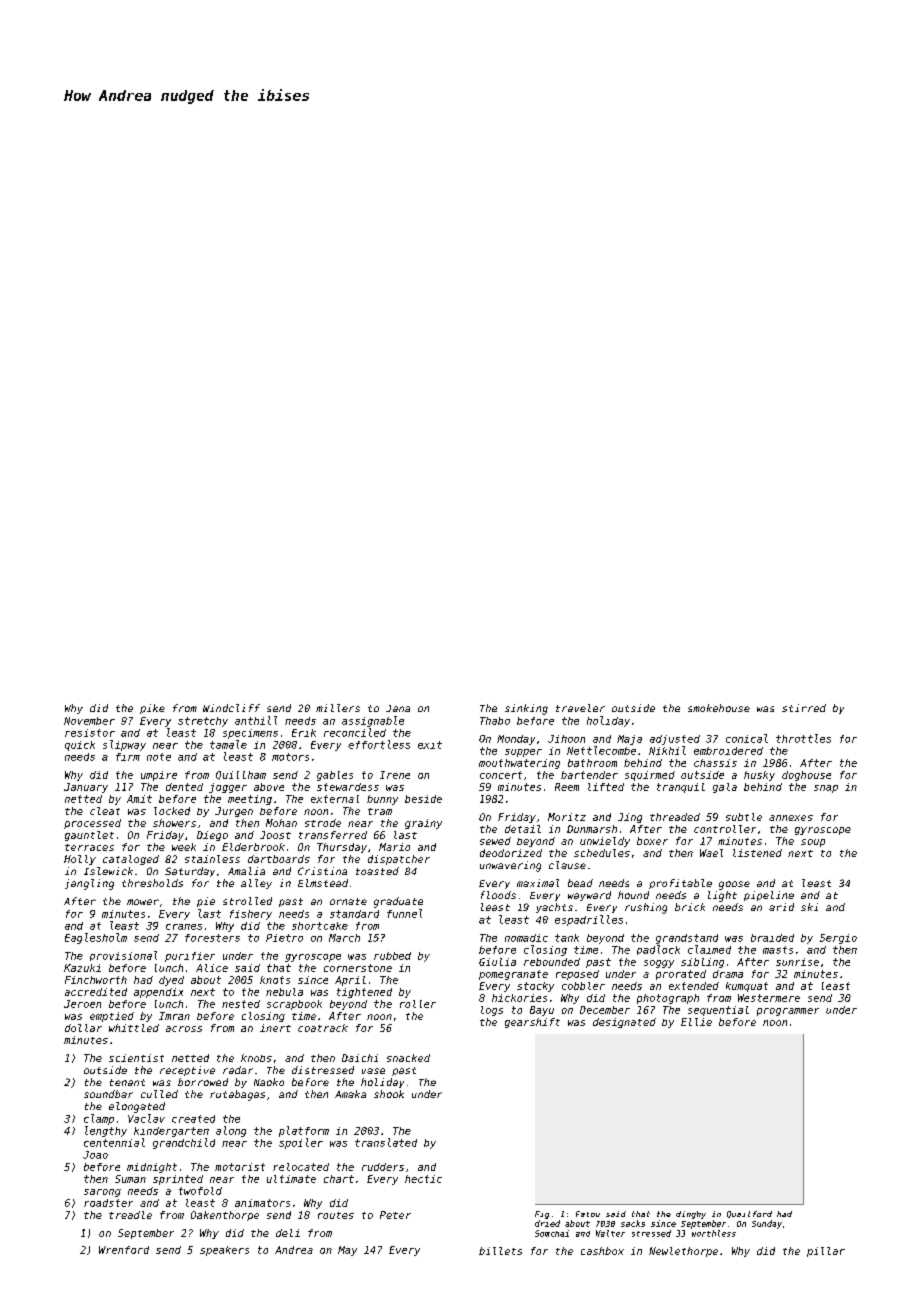  Describe the element at coordinates (382, 800) in the document. I see `bunny` at that location.
